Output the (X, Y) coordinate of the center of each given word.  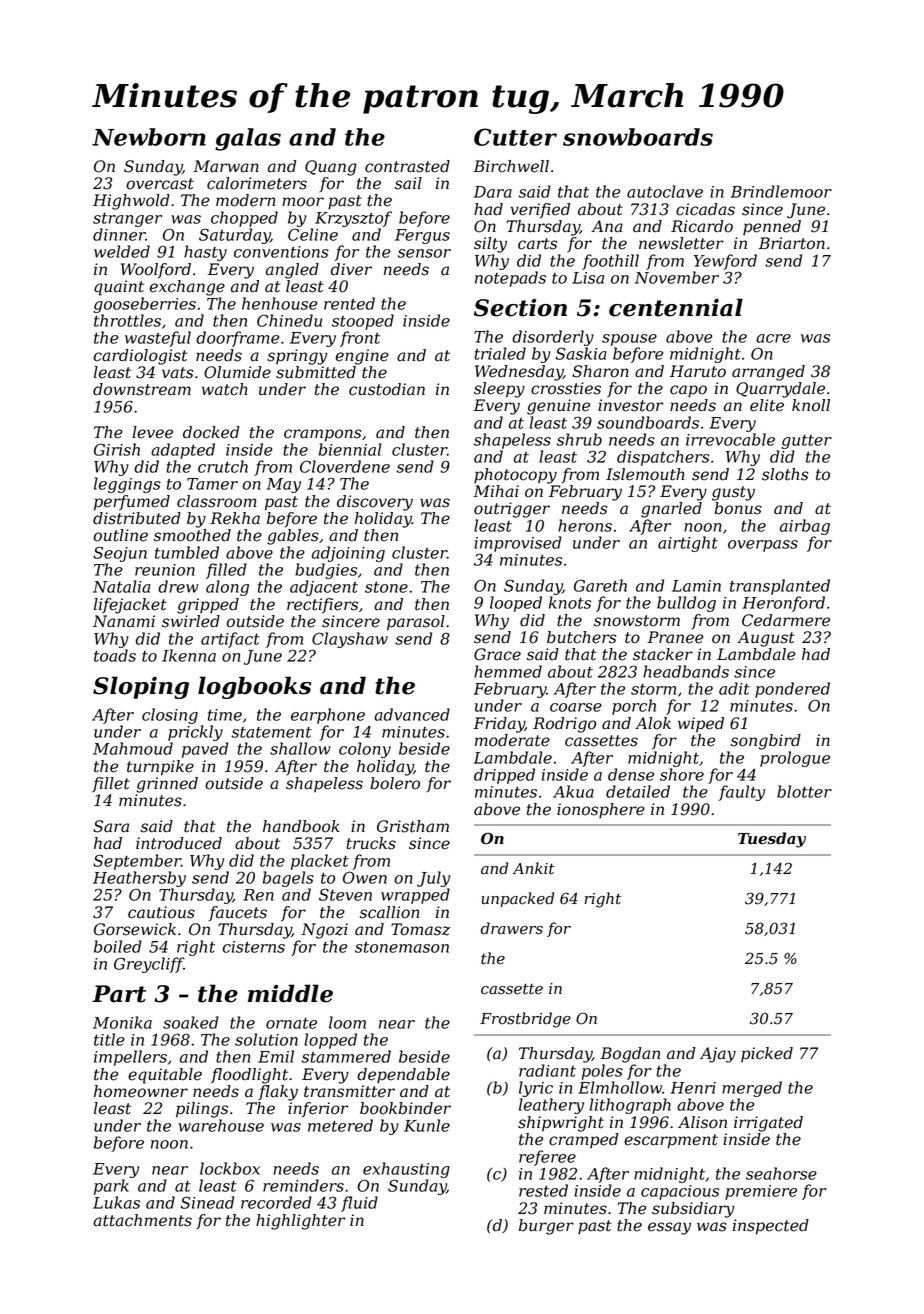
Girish (117, 449)
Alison (702, 1122)
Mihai (496, 491)
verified (540, 211)
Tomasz (420, 929)
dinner (119, 234)
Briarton (792, 243)
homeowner (141, 1091)
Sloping (141, 687)
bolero (395, 783)
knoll (811, 405)
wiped (701, 725)
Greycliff (149, 965)
